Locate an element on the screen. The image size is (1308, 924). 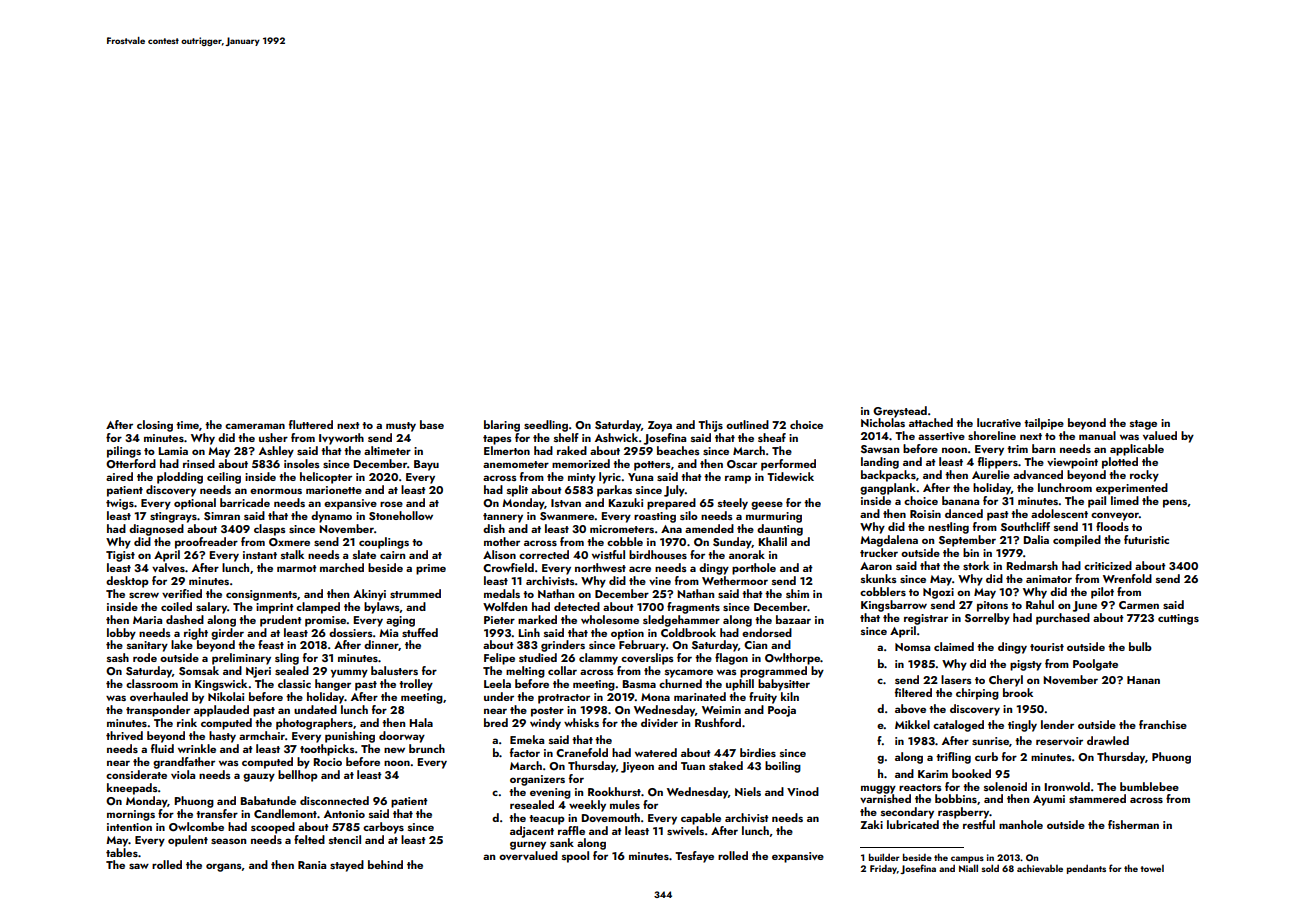
tailpipe is located at coordinates (1044, 424).
